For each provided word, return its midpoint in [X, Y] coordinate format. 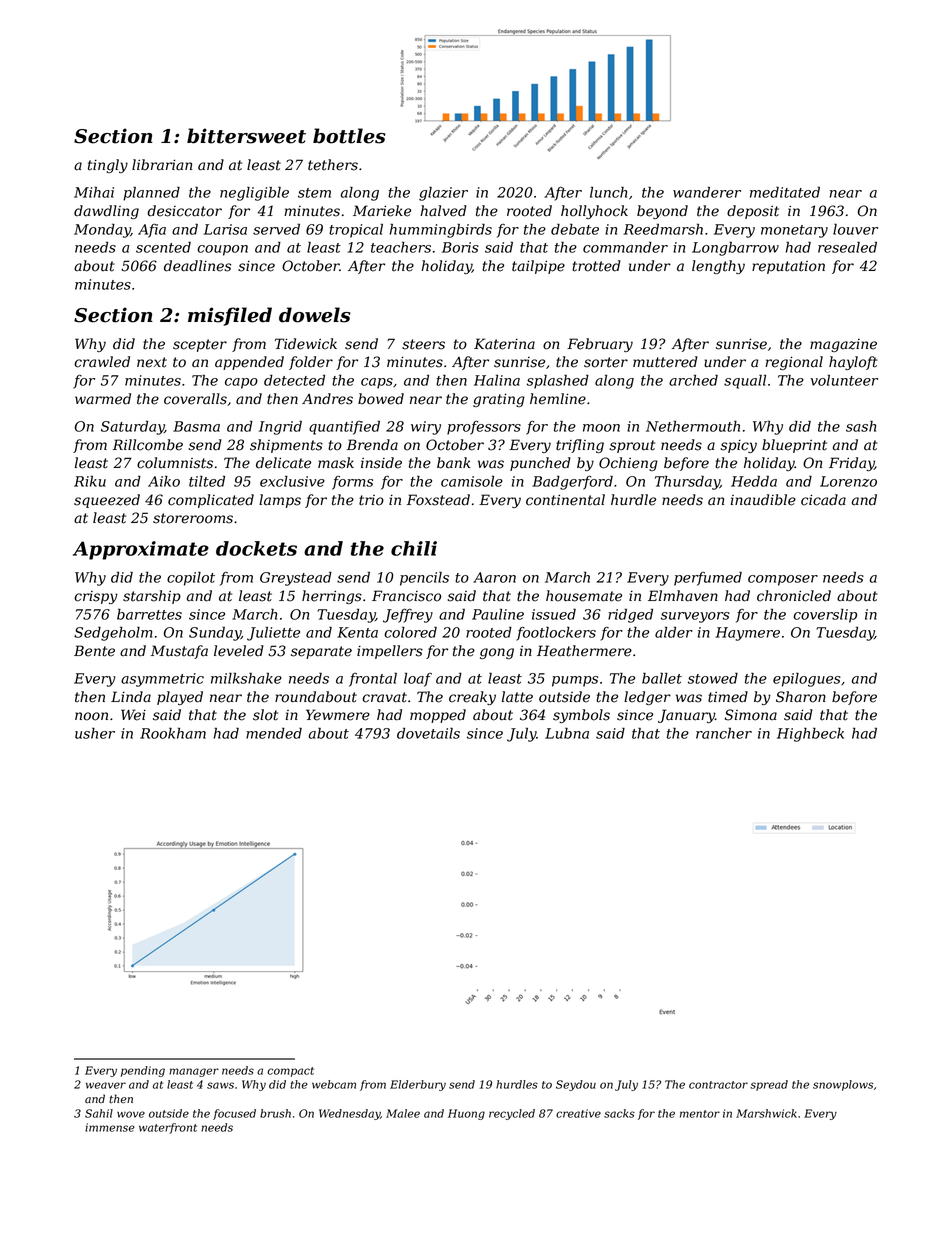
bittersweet [246, 136]
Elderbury [418, 1085]
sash [861, 426]
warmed [103, 399]
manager [194, 1072]
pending [143, 1071]
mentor [700, 1114]
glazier [443, 194]
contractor [718, 1085]
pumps [575, 681]
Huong [466, 1114]
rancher [724, 733]
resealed [847, 247]
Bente [94, 651]
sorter [606, 362]
